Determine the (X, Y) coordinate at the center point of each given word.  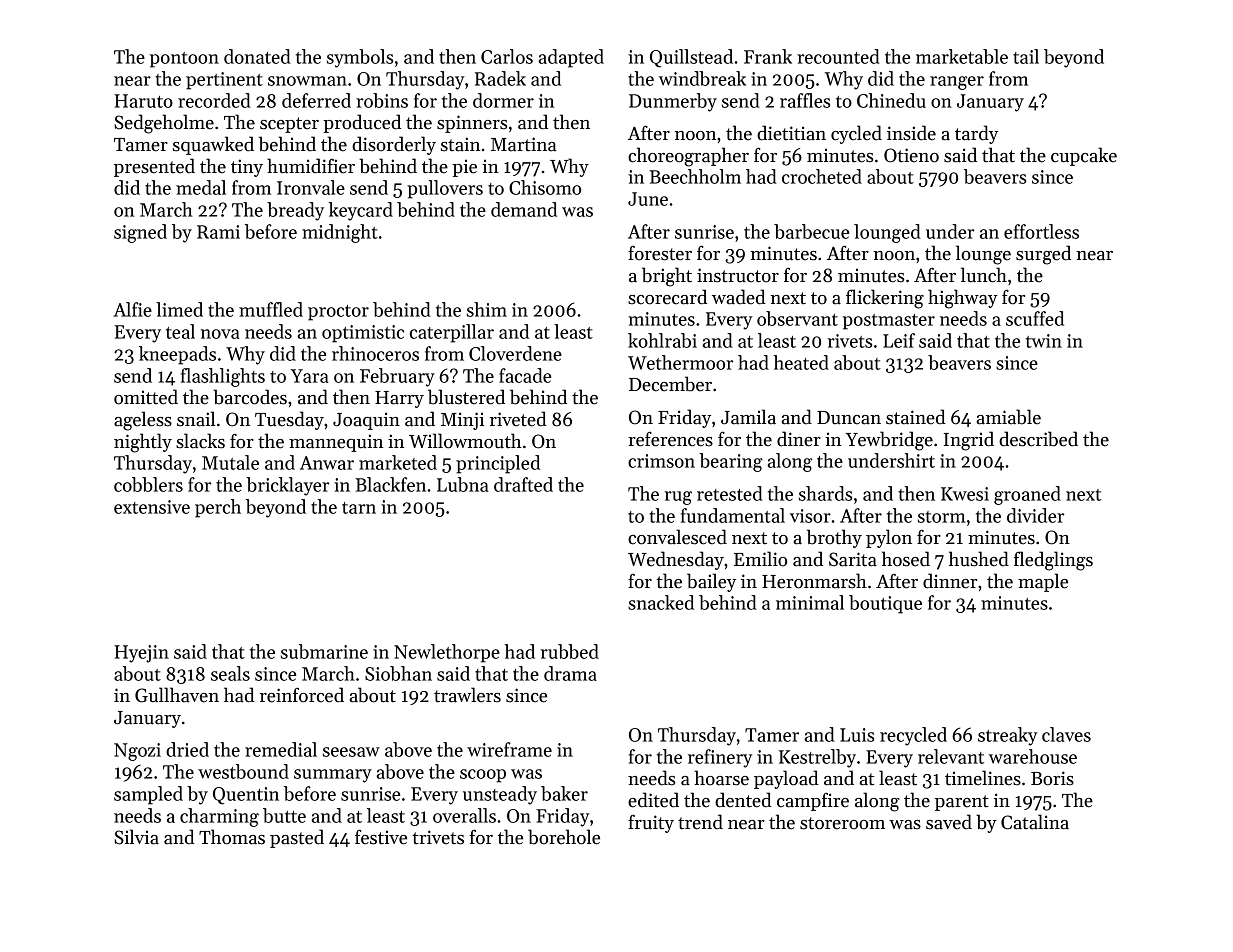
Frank (768, 56)
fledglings (1053, 561)
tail (1026, 56)
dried (187, 749)
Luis (857, 735)
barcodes (250, 397)
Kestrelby (817, 758)
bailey (711, 582)
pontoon (184, 60)
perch (218, 508)
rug (678, 498)
